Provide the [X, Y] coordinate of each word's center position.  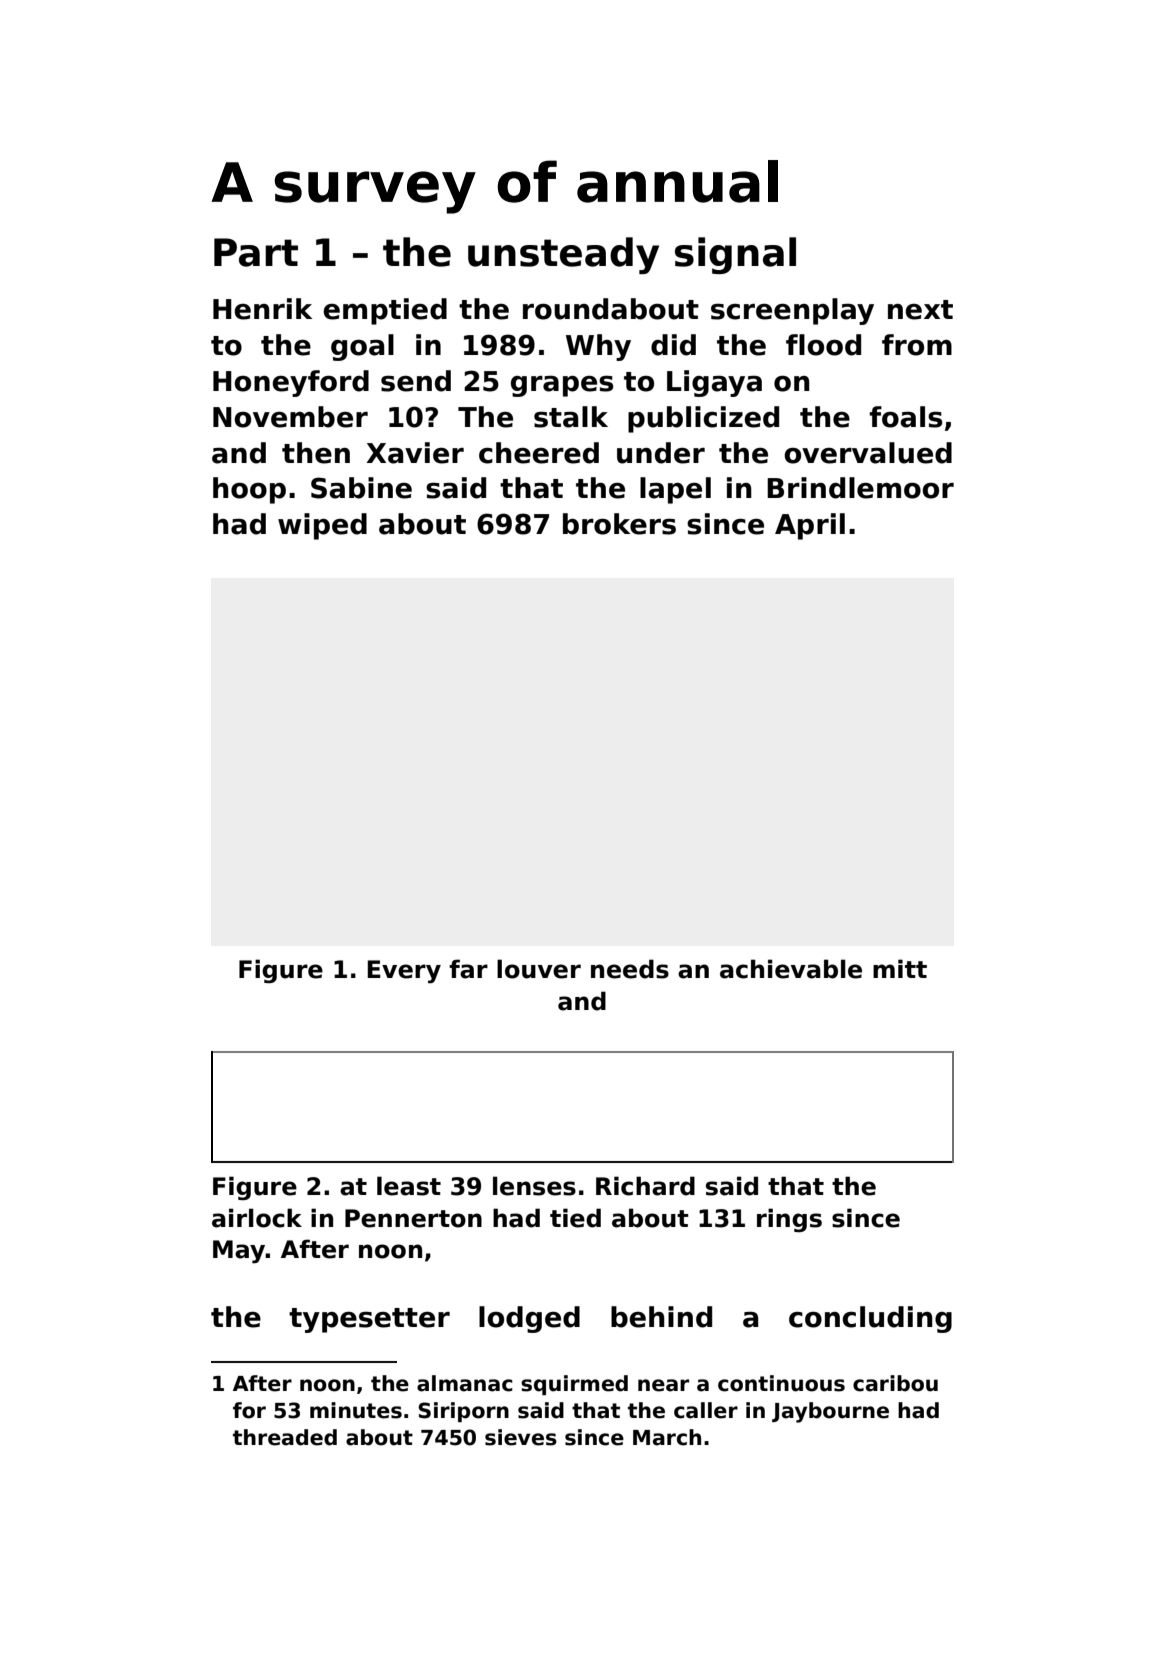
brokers [619, 524]
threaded [285, 1437]
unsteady [563, 255]
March [667, 1437]
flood [823, 345]
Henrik [262, 309]
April [810, 526]
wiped [322, 526]
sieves [521, 1437]
